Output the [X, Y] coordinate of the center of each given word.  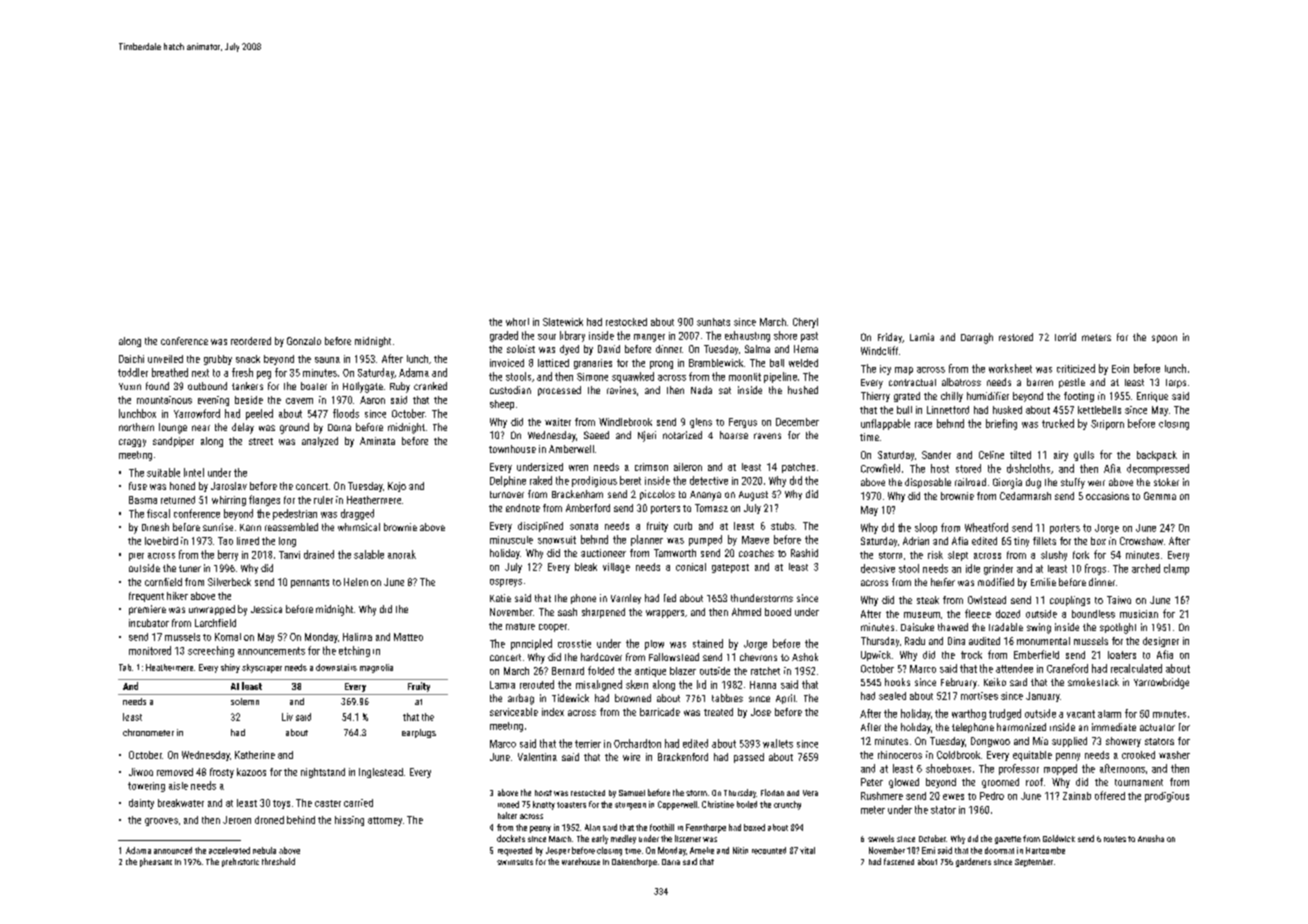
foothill [662, 827]
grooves [161, 822]
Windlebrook [625, 422]
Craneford [1067, 668]
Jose [761, 712]
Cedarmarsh [1025, 496]
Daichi [131, 359]
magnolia [376, 668]
